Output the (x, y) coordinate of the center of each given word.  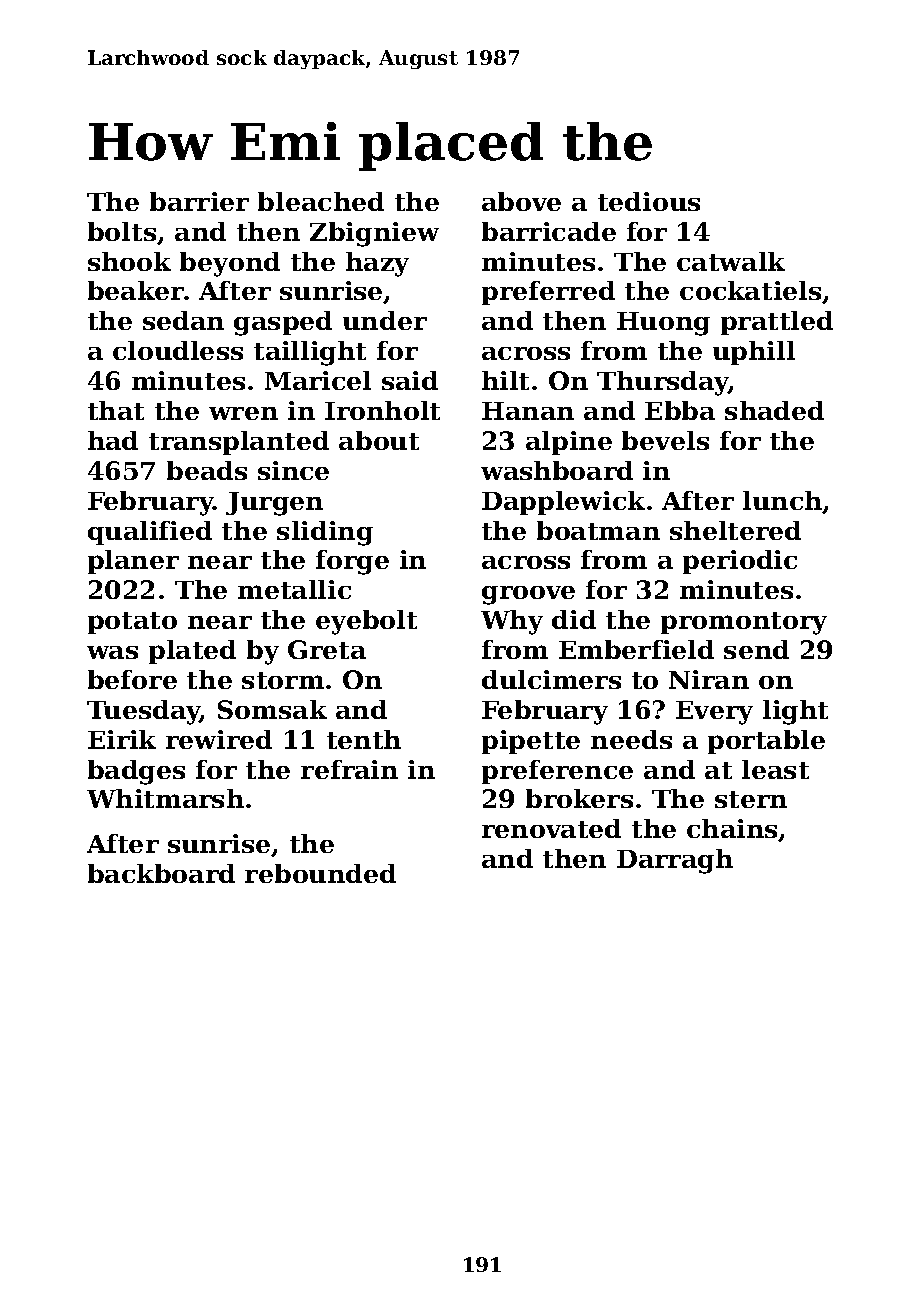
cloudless (178, 350)
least (775, 769)
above (521, 201)
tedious (649, 201)
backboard (161, 873)
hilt (505, 380)
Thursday (663, 383)
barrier (199, 201)
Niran (709, 679)
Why (512, 622)
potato (132, 623)
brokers (579, 798)
